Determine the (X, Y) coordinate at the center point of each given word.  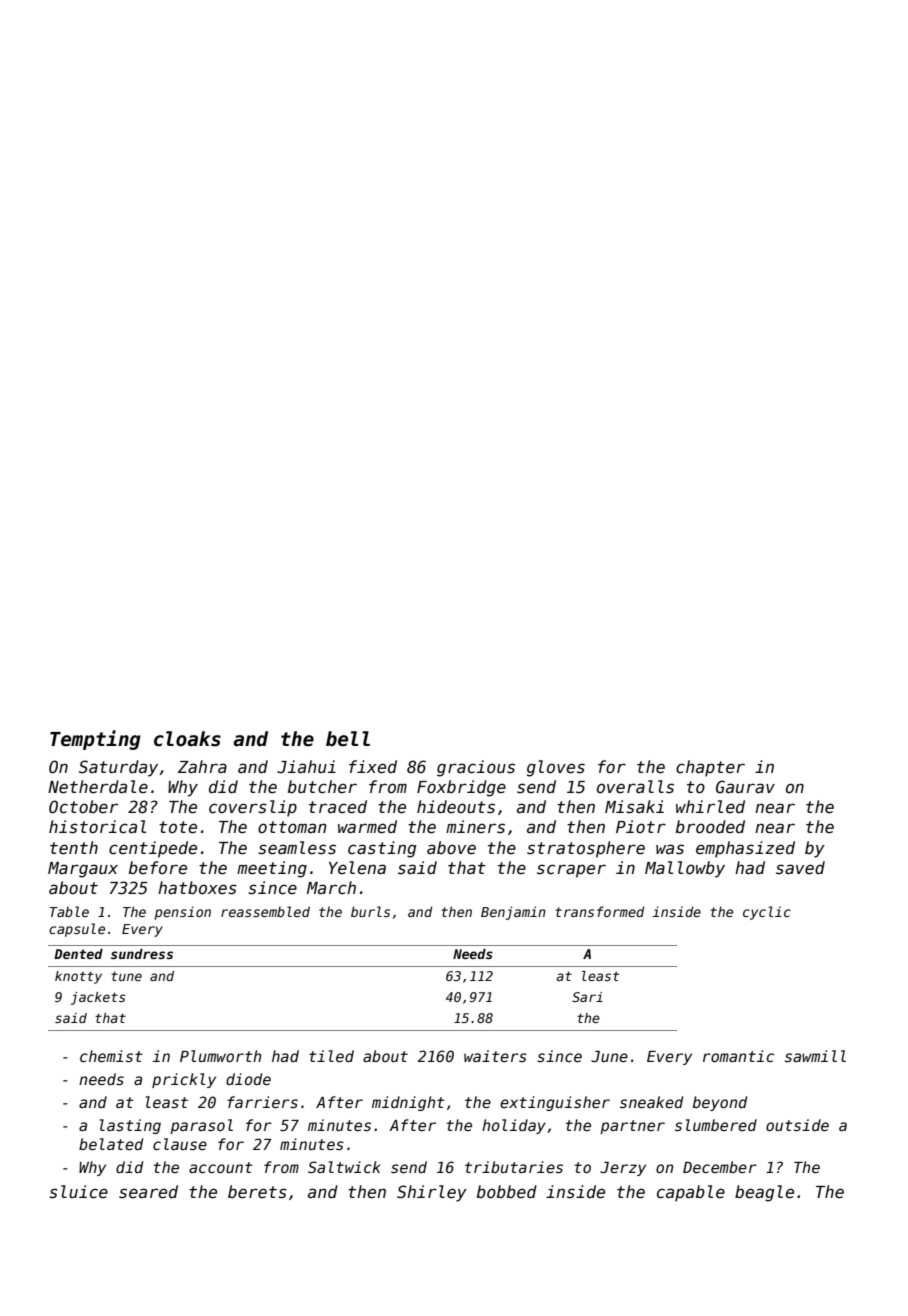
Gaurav (745, 787)
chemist (111, 1056)
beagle (764, 1193)
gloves (556, 768)
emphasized (745, 849)
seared (148, 1192)
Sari (587, 997)
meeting (272, 869)
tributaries (514, 1167)
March (331, 888)
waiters (495, 1056)
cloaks (187, 739)
